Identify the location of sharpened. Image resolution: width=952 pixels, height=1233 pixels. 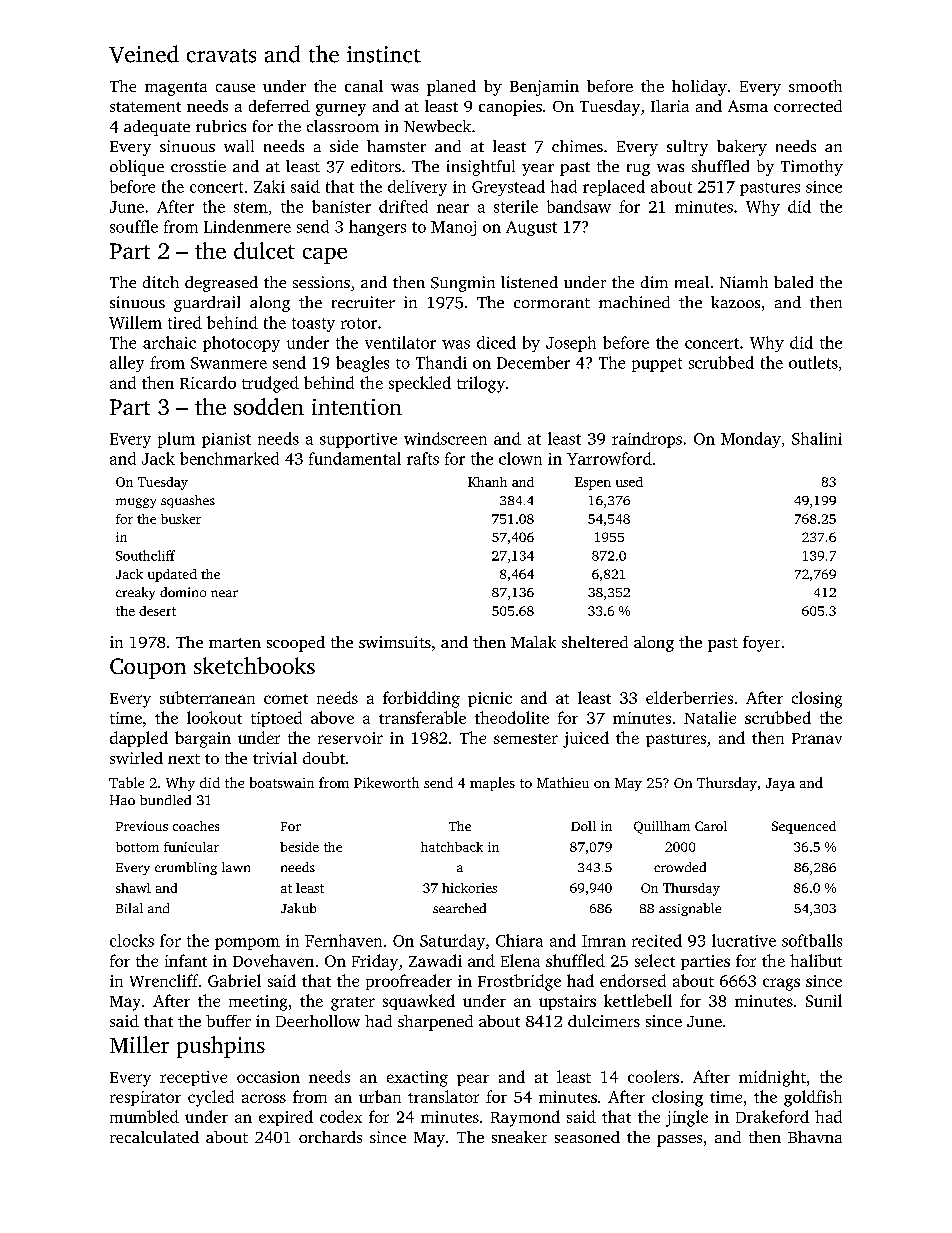
(435, 1023).
